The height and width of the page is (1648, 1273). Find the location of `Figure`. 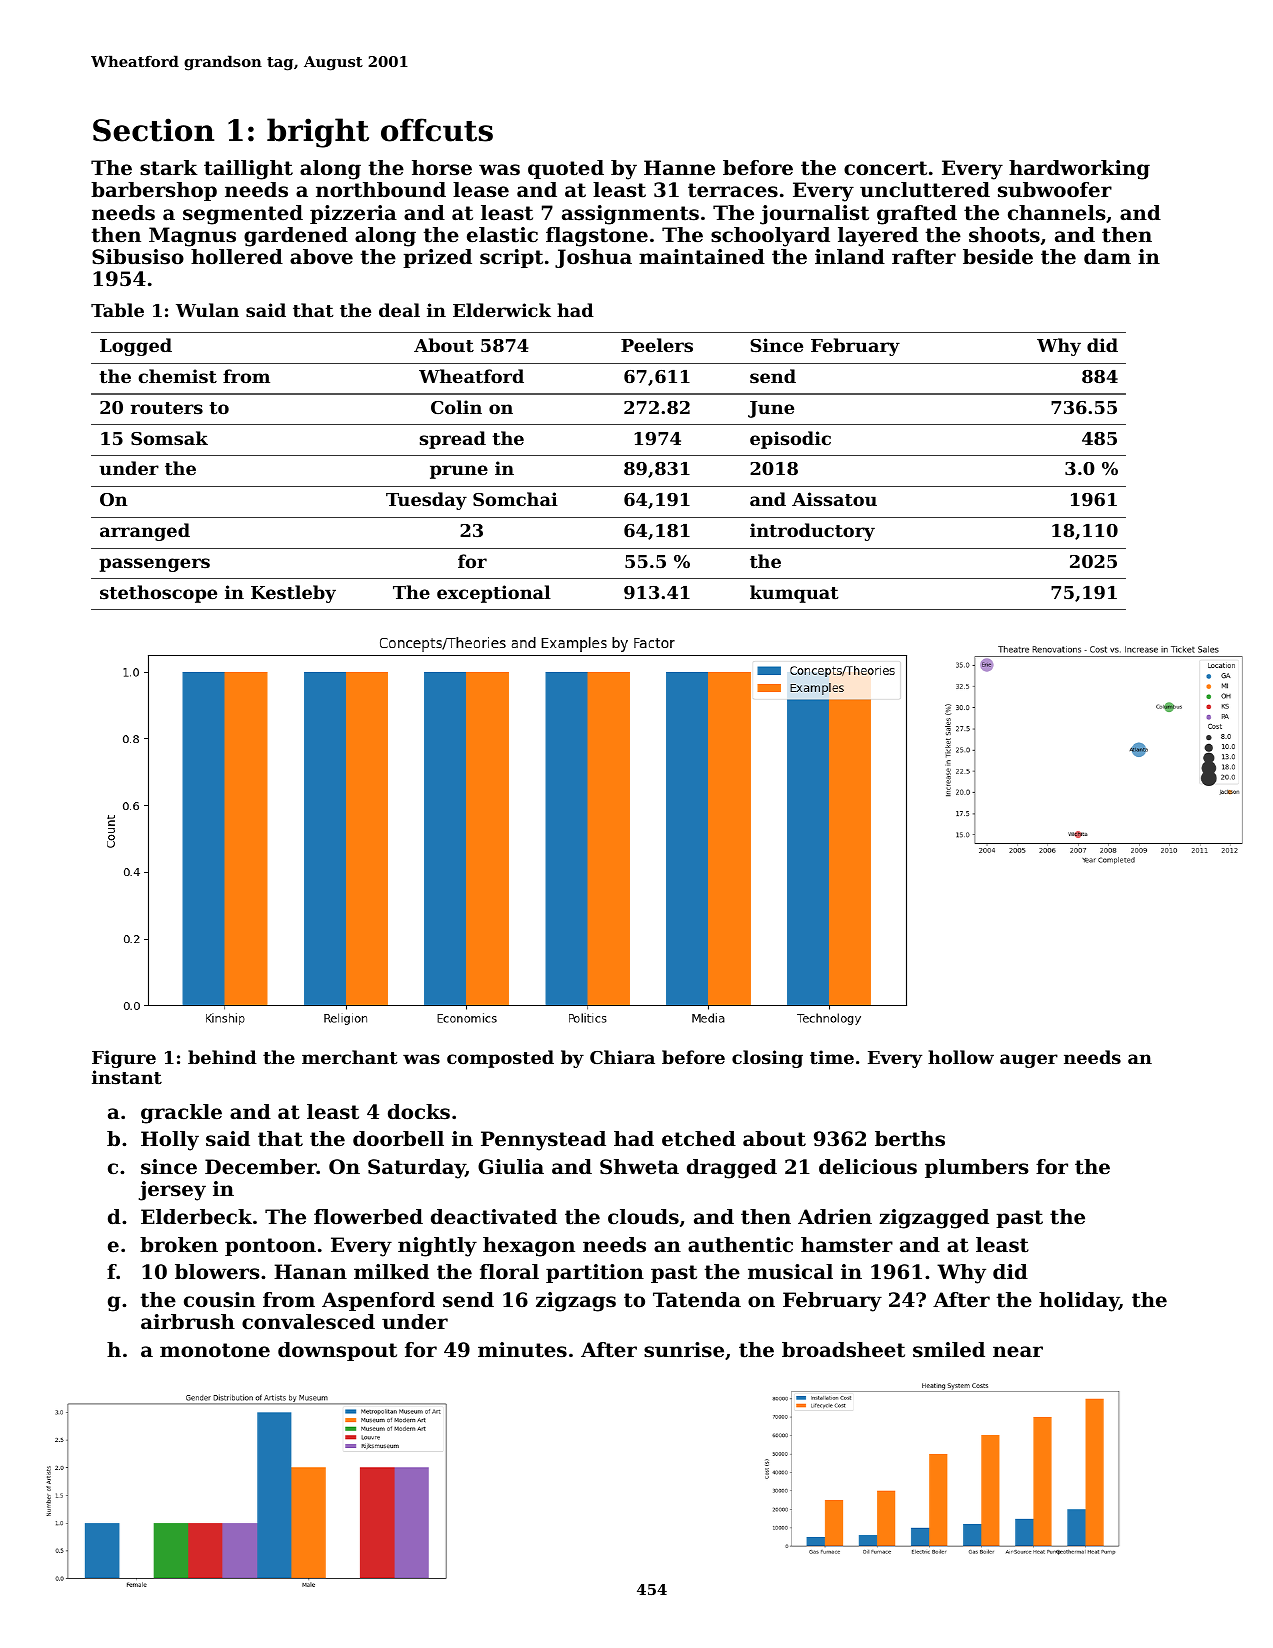

Figure is located at coordinates (124, 1059).
